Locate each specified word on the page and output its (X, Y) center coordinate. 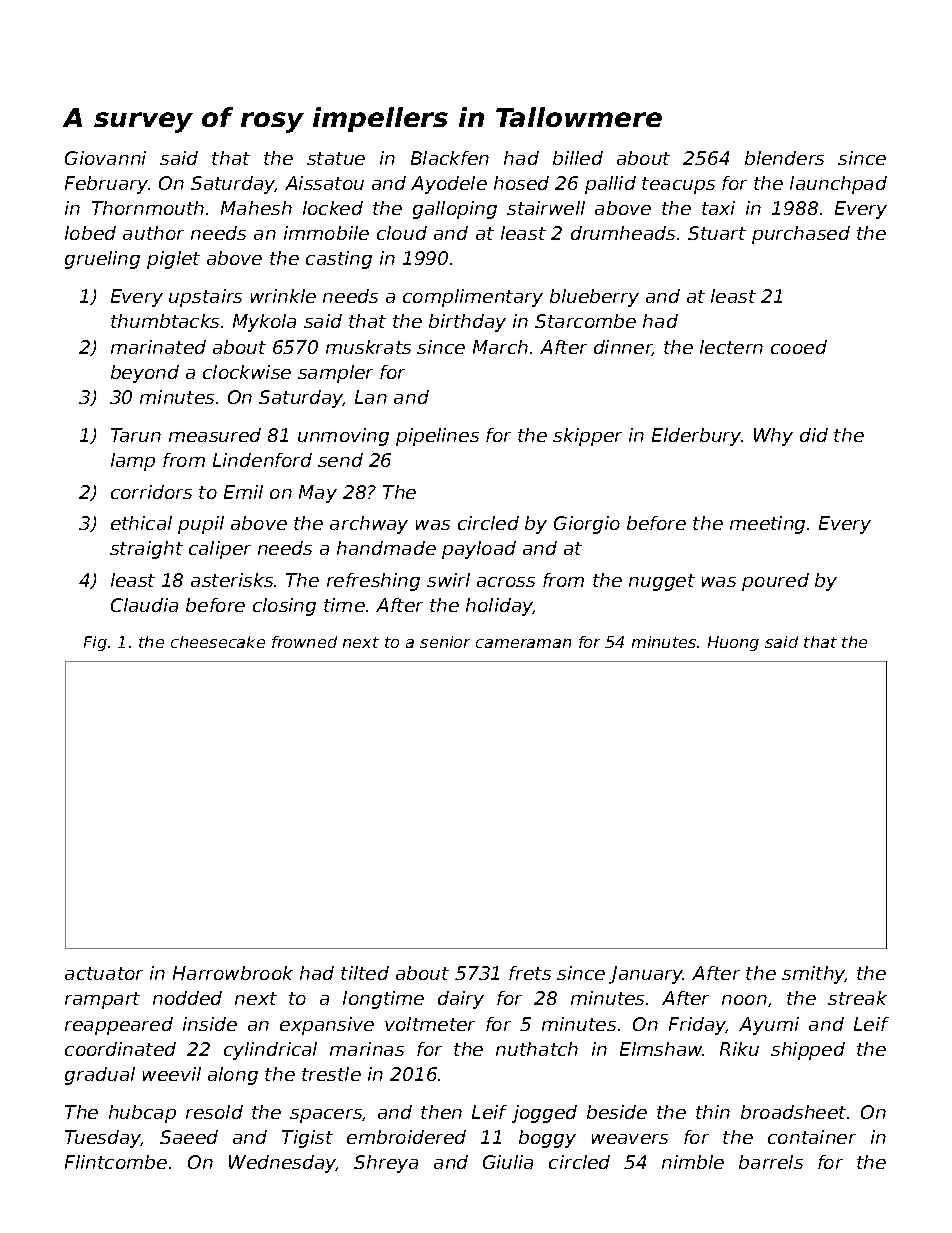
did (814, 435)
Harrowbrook (233, 973)
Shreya (386, 1164)
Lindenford (262, 460)
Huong (733, 643)
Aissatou (324, 183)
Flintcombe (116, 1162)
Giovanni (105, 158)
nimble (693, 1162)
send (340, 460)
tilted (365, 973)
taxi (718, 208)
